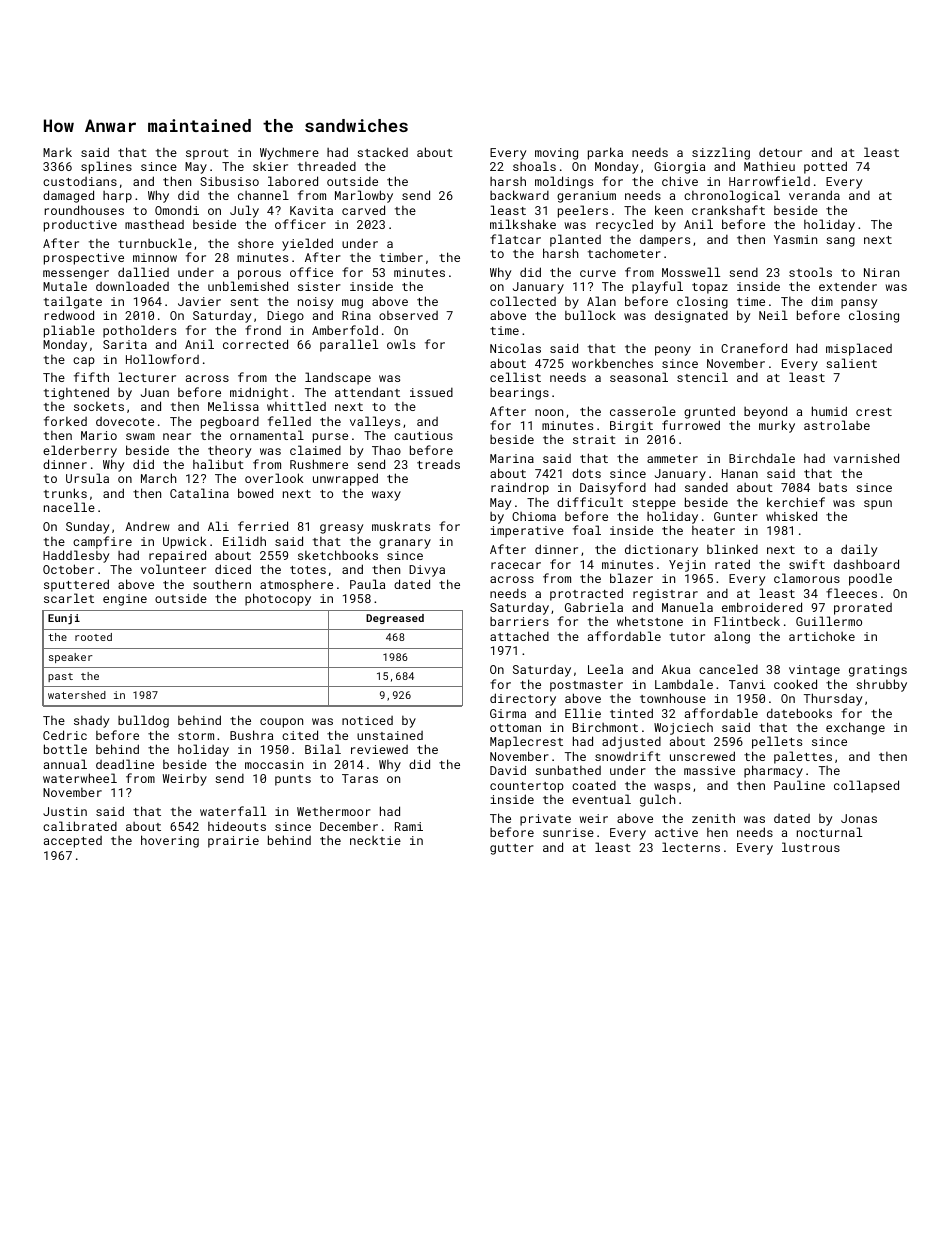 The height and width of the screenshot is (1233, 952). What do you see at coordinates (780, 152) in the screenshot?
I see `detour` at bounding box center [780, 152].
